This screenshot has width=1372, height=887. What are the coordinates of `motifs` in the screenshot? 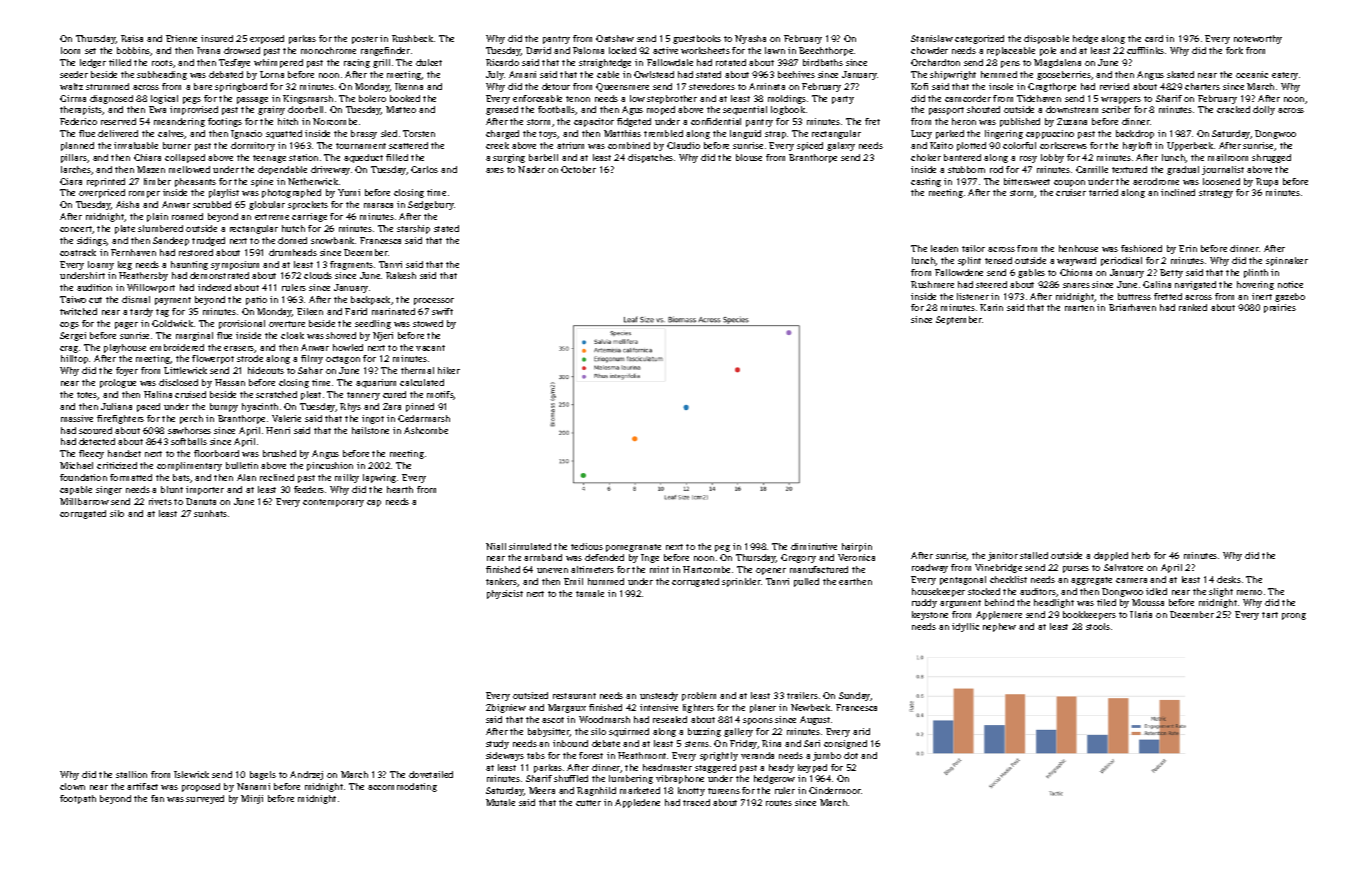 It's located at (440, 395).
